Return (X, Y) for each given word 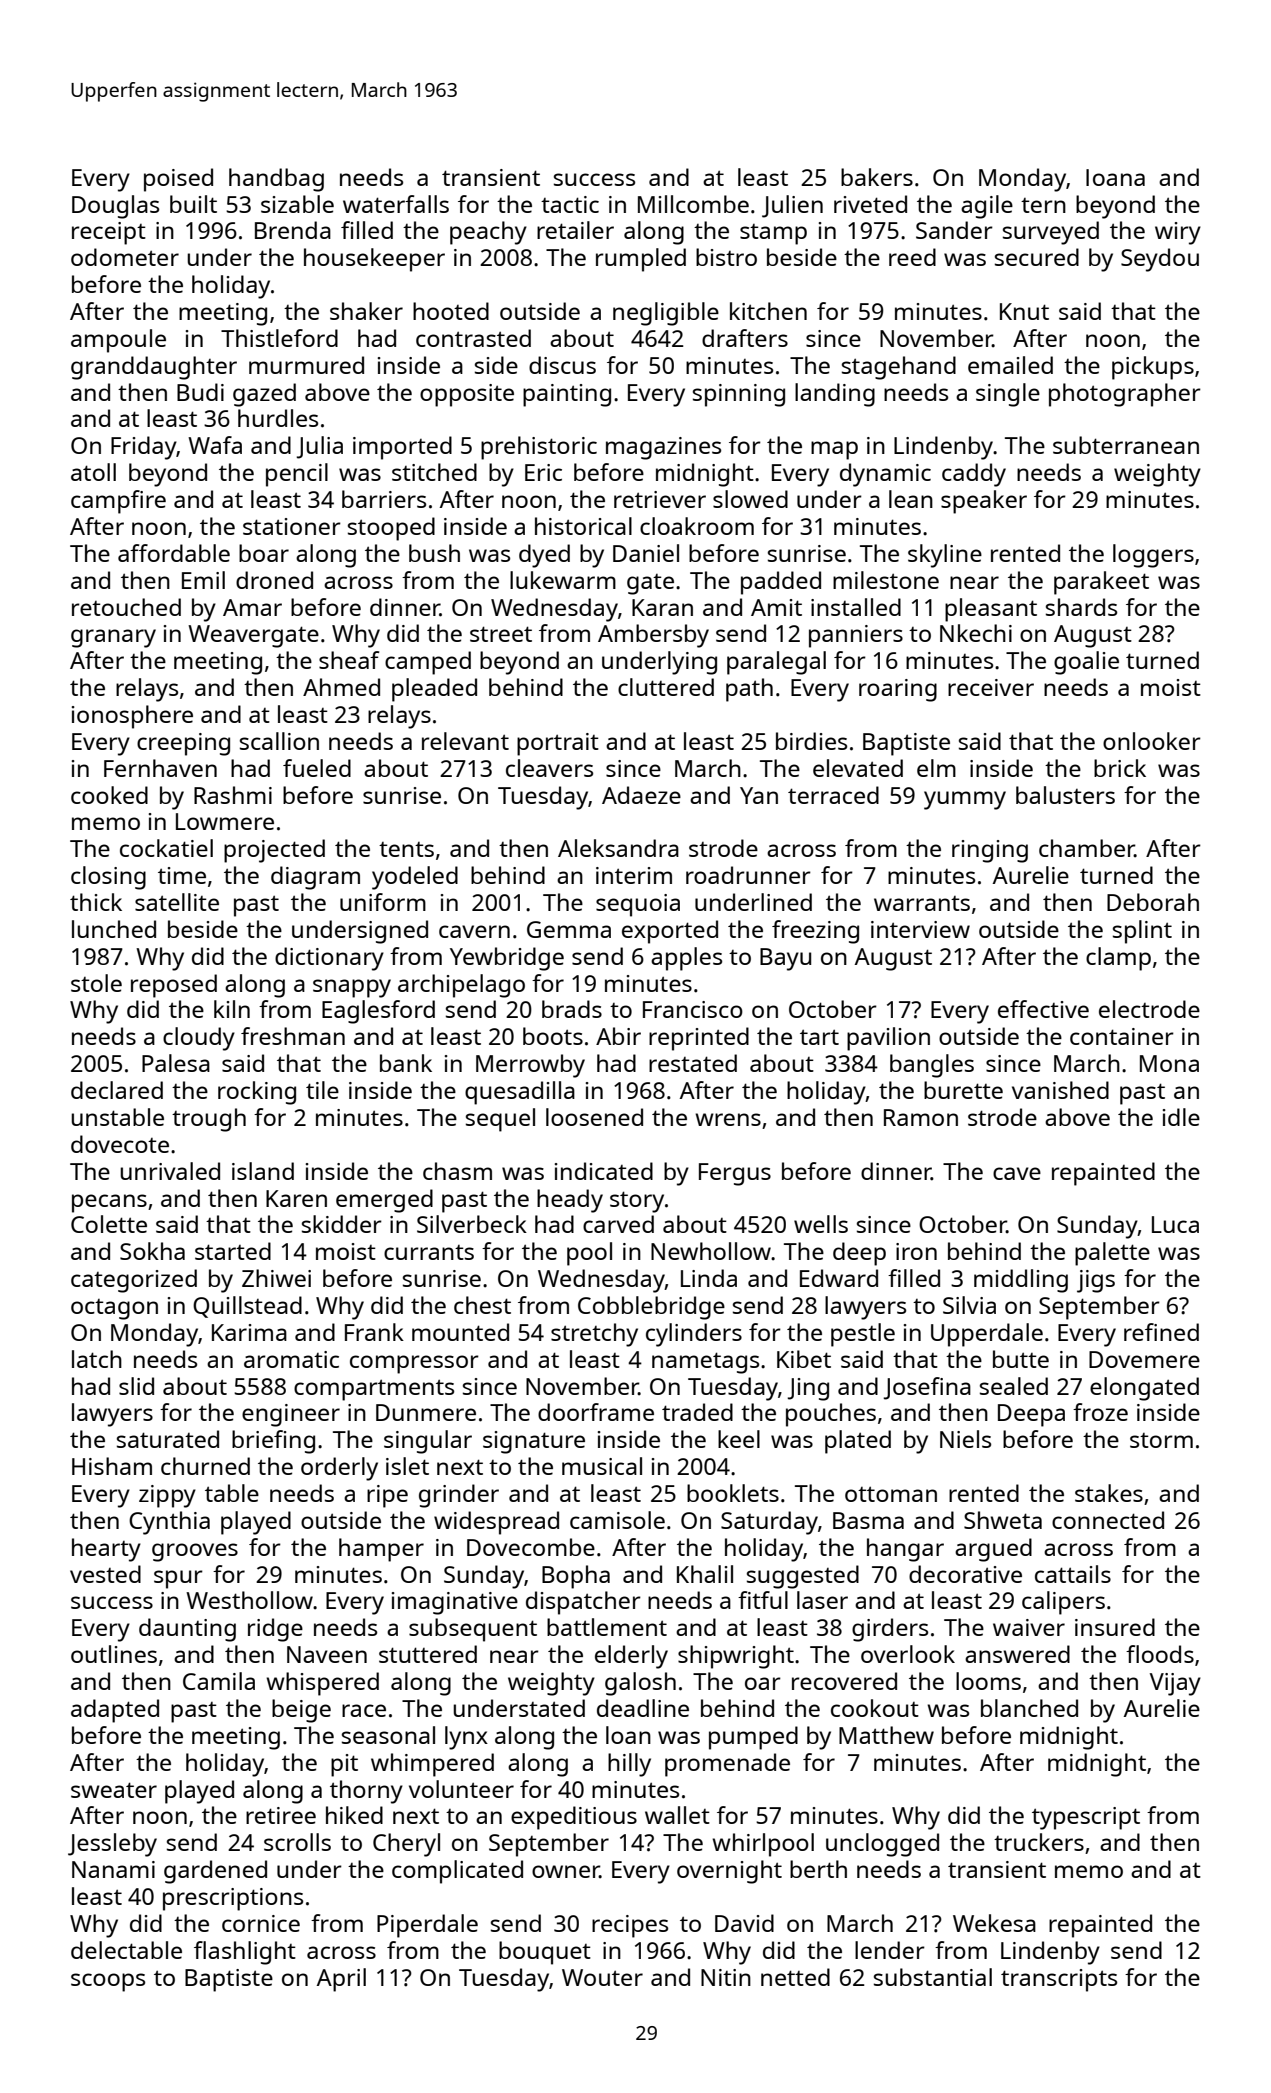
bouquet (545, 1953)
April (341, 1980)
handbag (276, 180)
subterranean (1126, 445)
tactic (570, 204)
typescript (1086, 1818)
